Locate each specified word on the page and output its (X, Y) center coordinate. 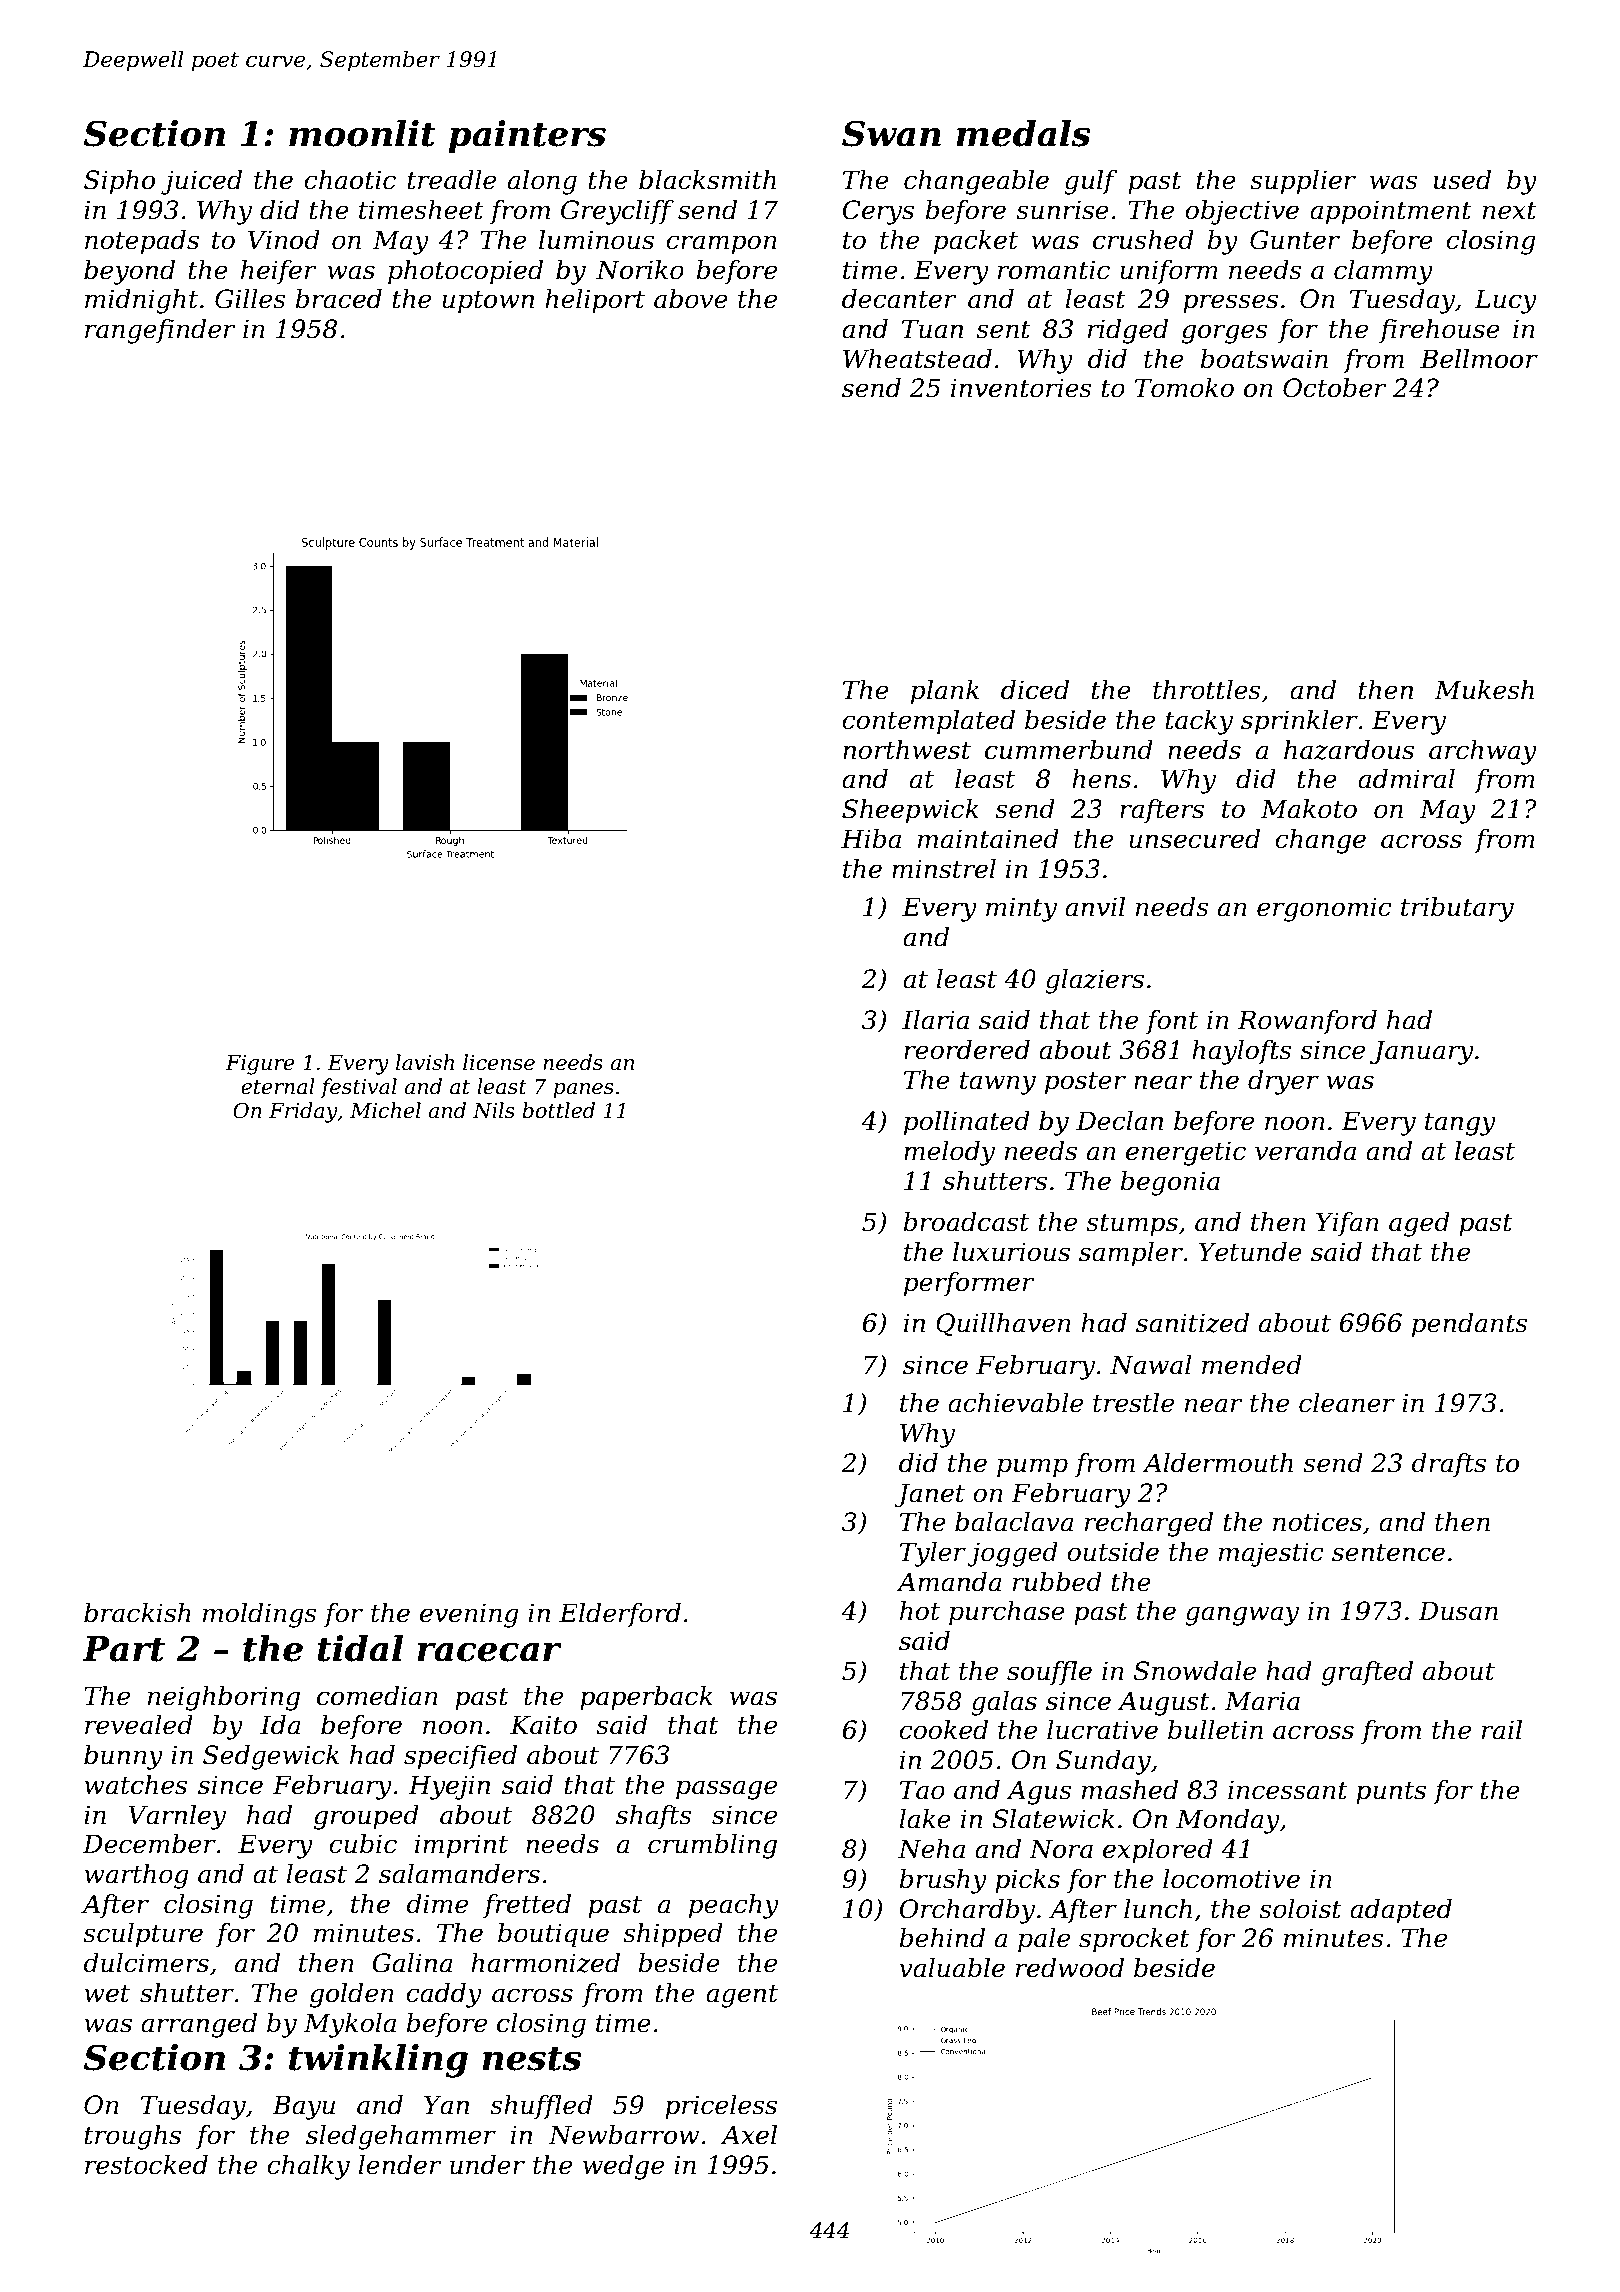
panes (583, 1091)
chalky (308, 2167)
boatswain (1264, 359)
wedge (623, 2167)
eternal (278, 1086)
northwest (907, 750)
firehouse (1439, 331)
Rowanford (1307, 1022)
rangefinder (160, 331)
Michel (385, 1110)
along (542, 182)
